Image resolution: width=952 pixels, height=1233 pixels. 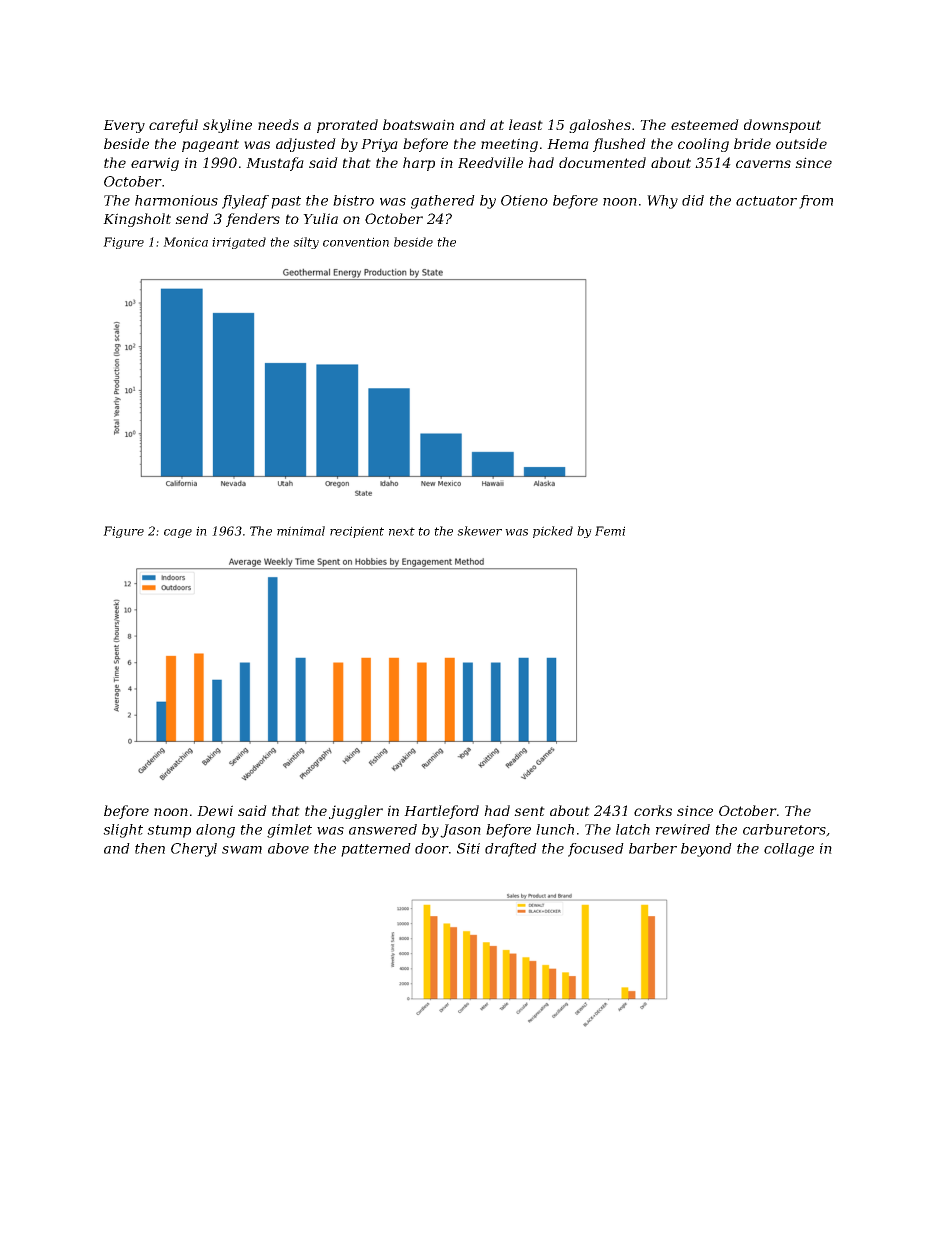 What do you see at coordinates (278, 124) in the document?
I see `needs` at bounding box center [278, 124].
